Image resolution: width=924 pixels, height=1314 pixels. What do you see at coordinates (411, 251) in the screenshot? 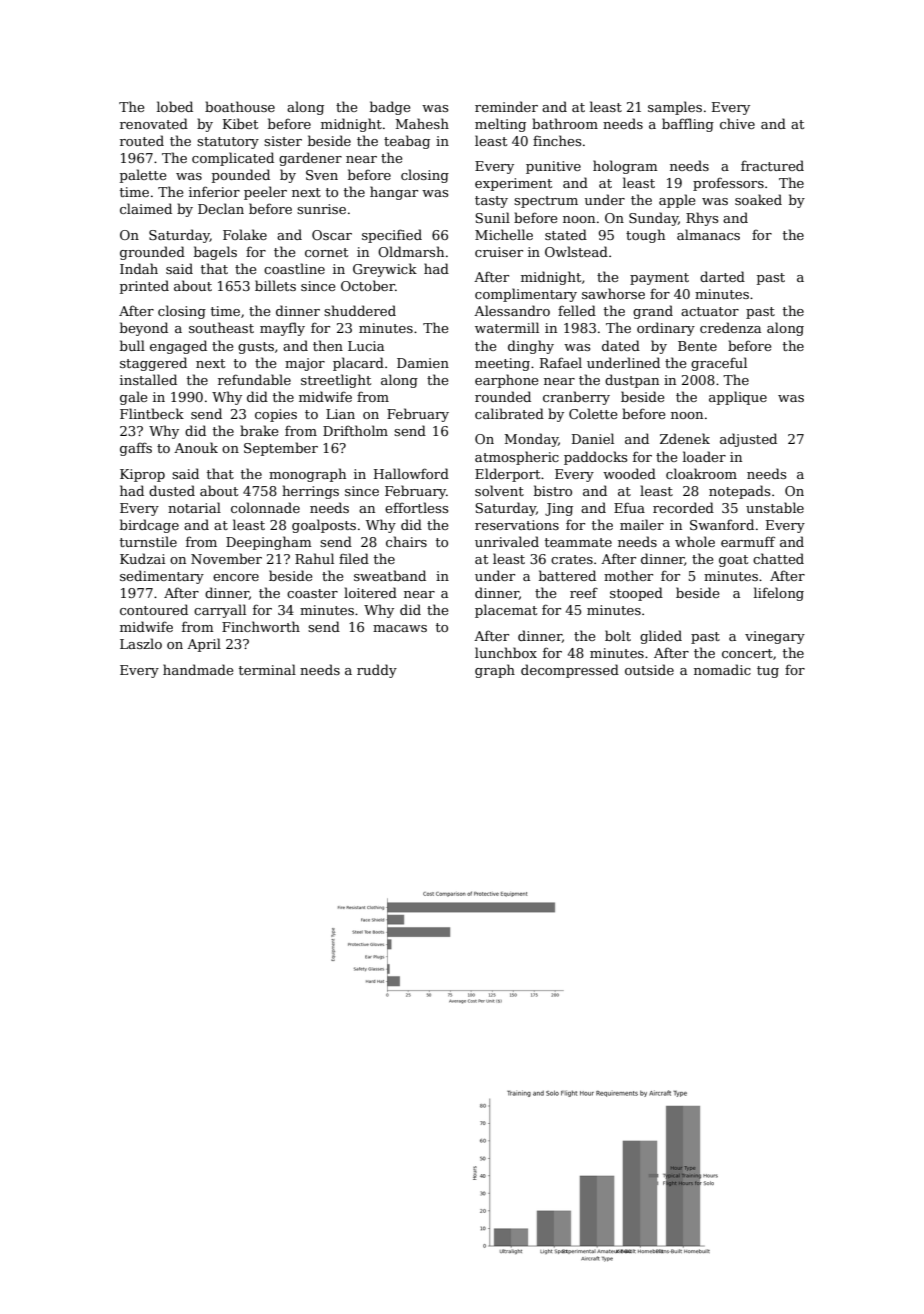
I see `Oldmarsh` at bounding box center [411, 251].
